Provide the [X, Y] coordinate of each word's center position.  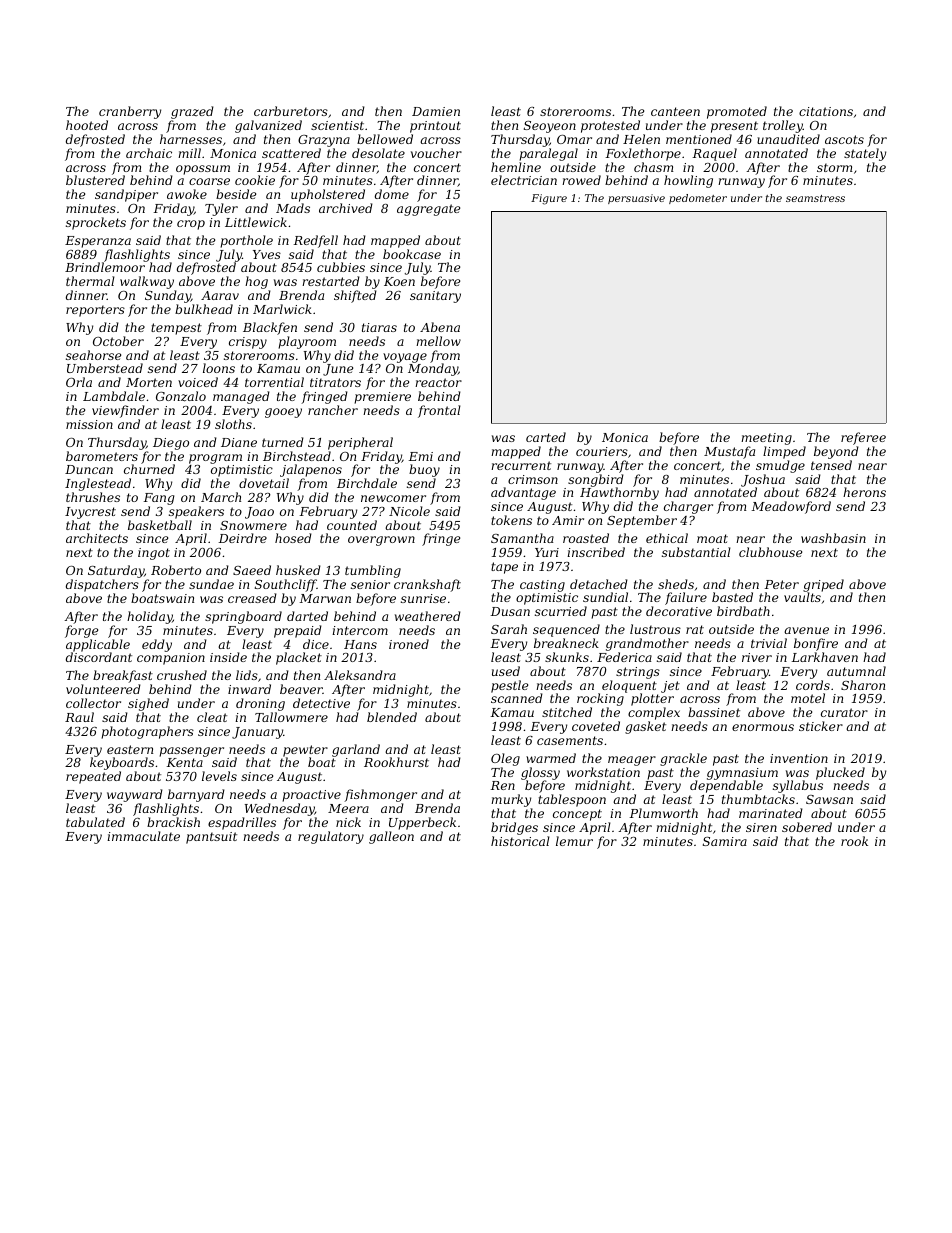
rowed [581, 180]
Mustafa [729, 452]
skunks [567, 657]
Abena [440, 327]
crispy [248, 343]
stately [865, 154]
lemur [574, 841]
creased [252, 598]
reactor [438, 382]
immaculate [143, 836]
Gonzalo [181, 396]
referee [863, 438]
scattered [291, 153]
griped [823, 586]
